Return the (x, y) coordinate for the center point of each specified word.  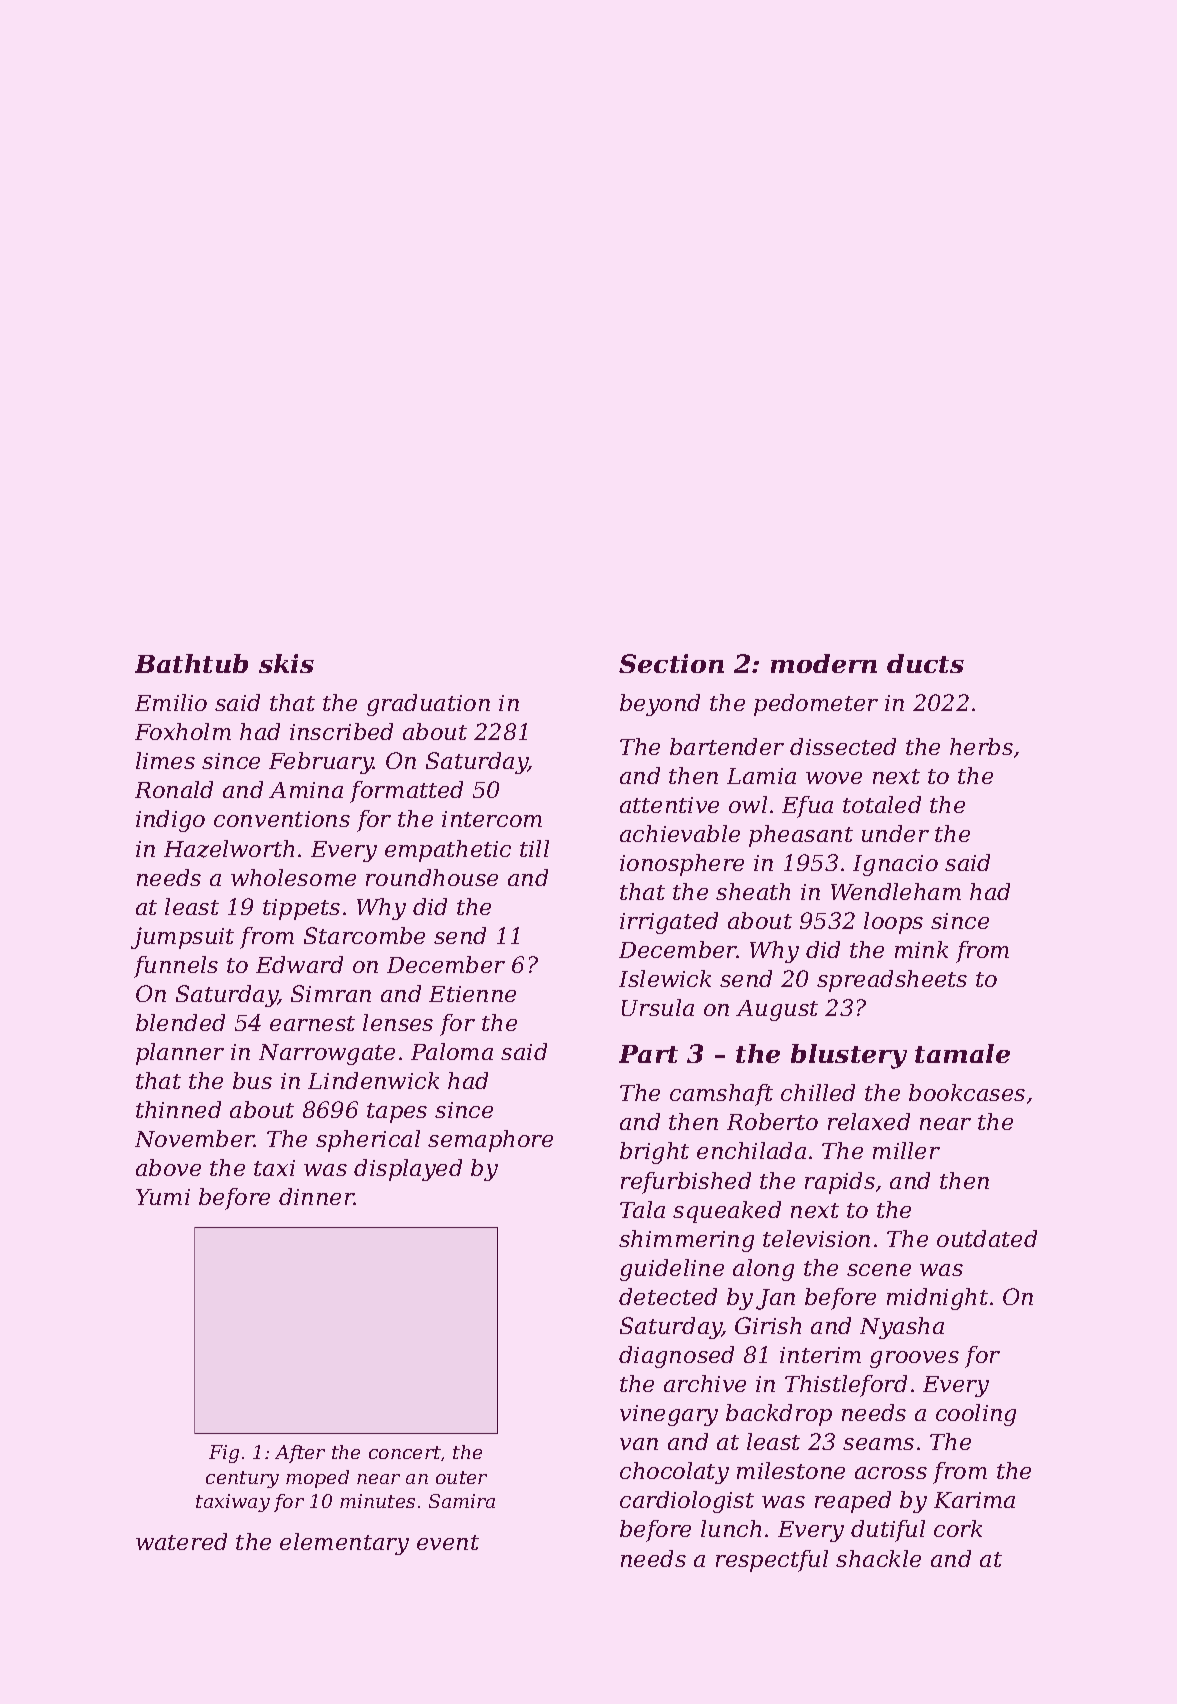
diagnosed (676, 1357)
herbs (981, 746)
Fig (224, 1454)
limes (165, 760)
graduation (428, 705)
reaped (853, 1502)
